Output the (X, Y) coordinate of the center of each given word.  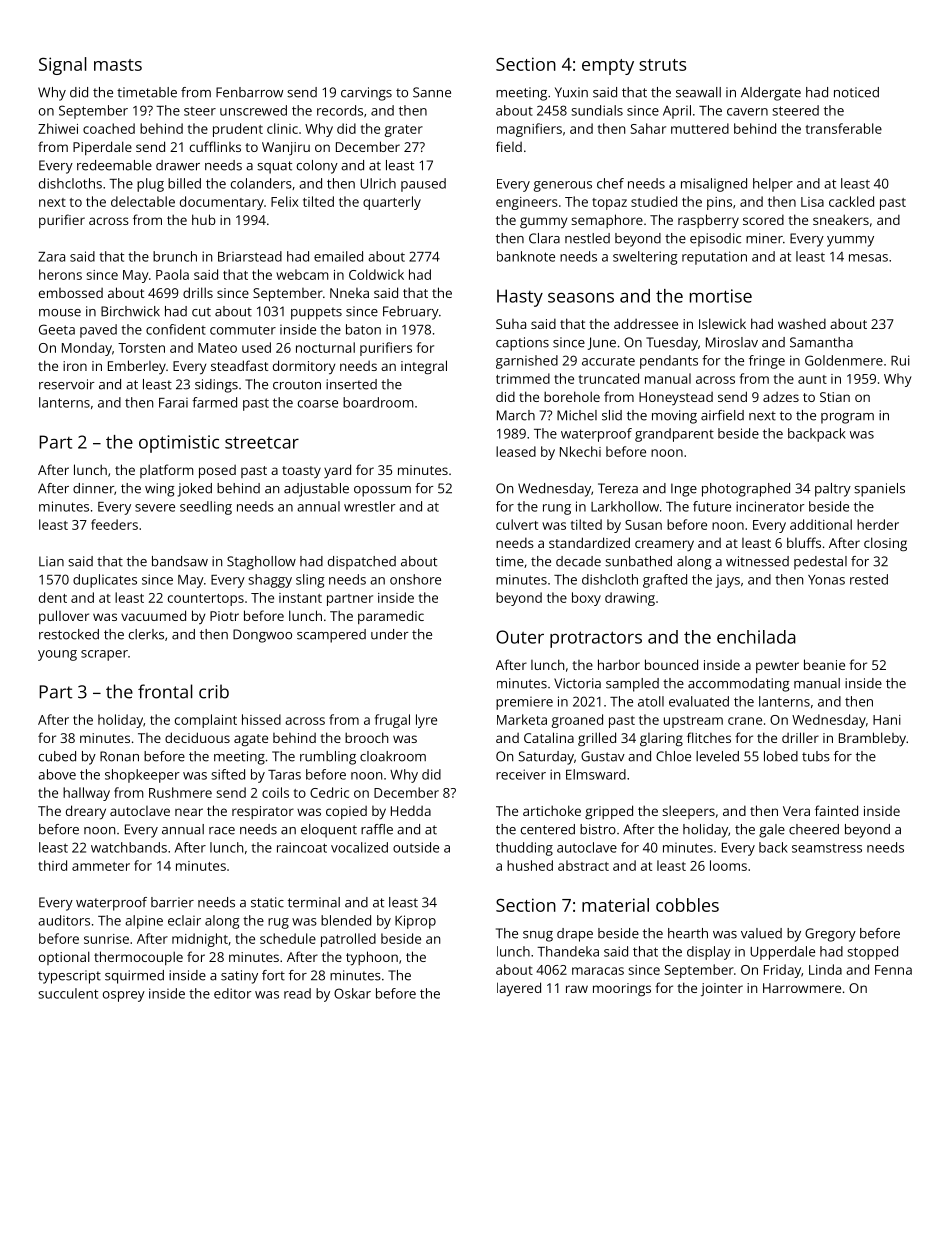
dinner (93, 488)
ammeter (101, 866)
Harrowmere (802, 988)
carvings (366, 94)
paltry (833, 490)
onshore (415, 579)
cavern (747, 112)
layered (519, 989)
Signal (63, 66)
